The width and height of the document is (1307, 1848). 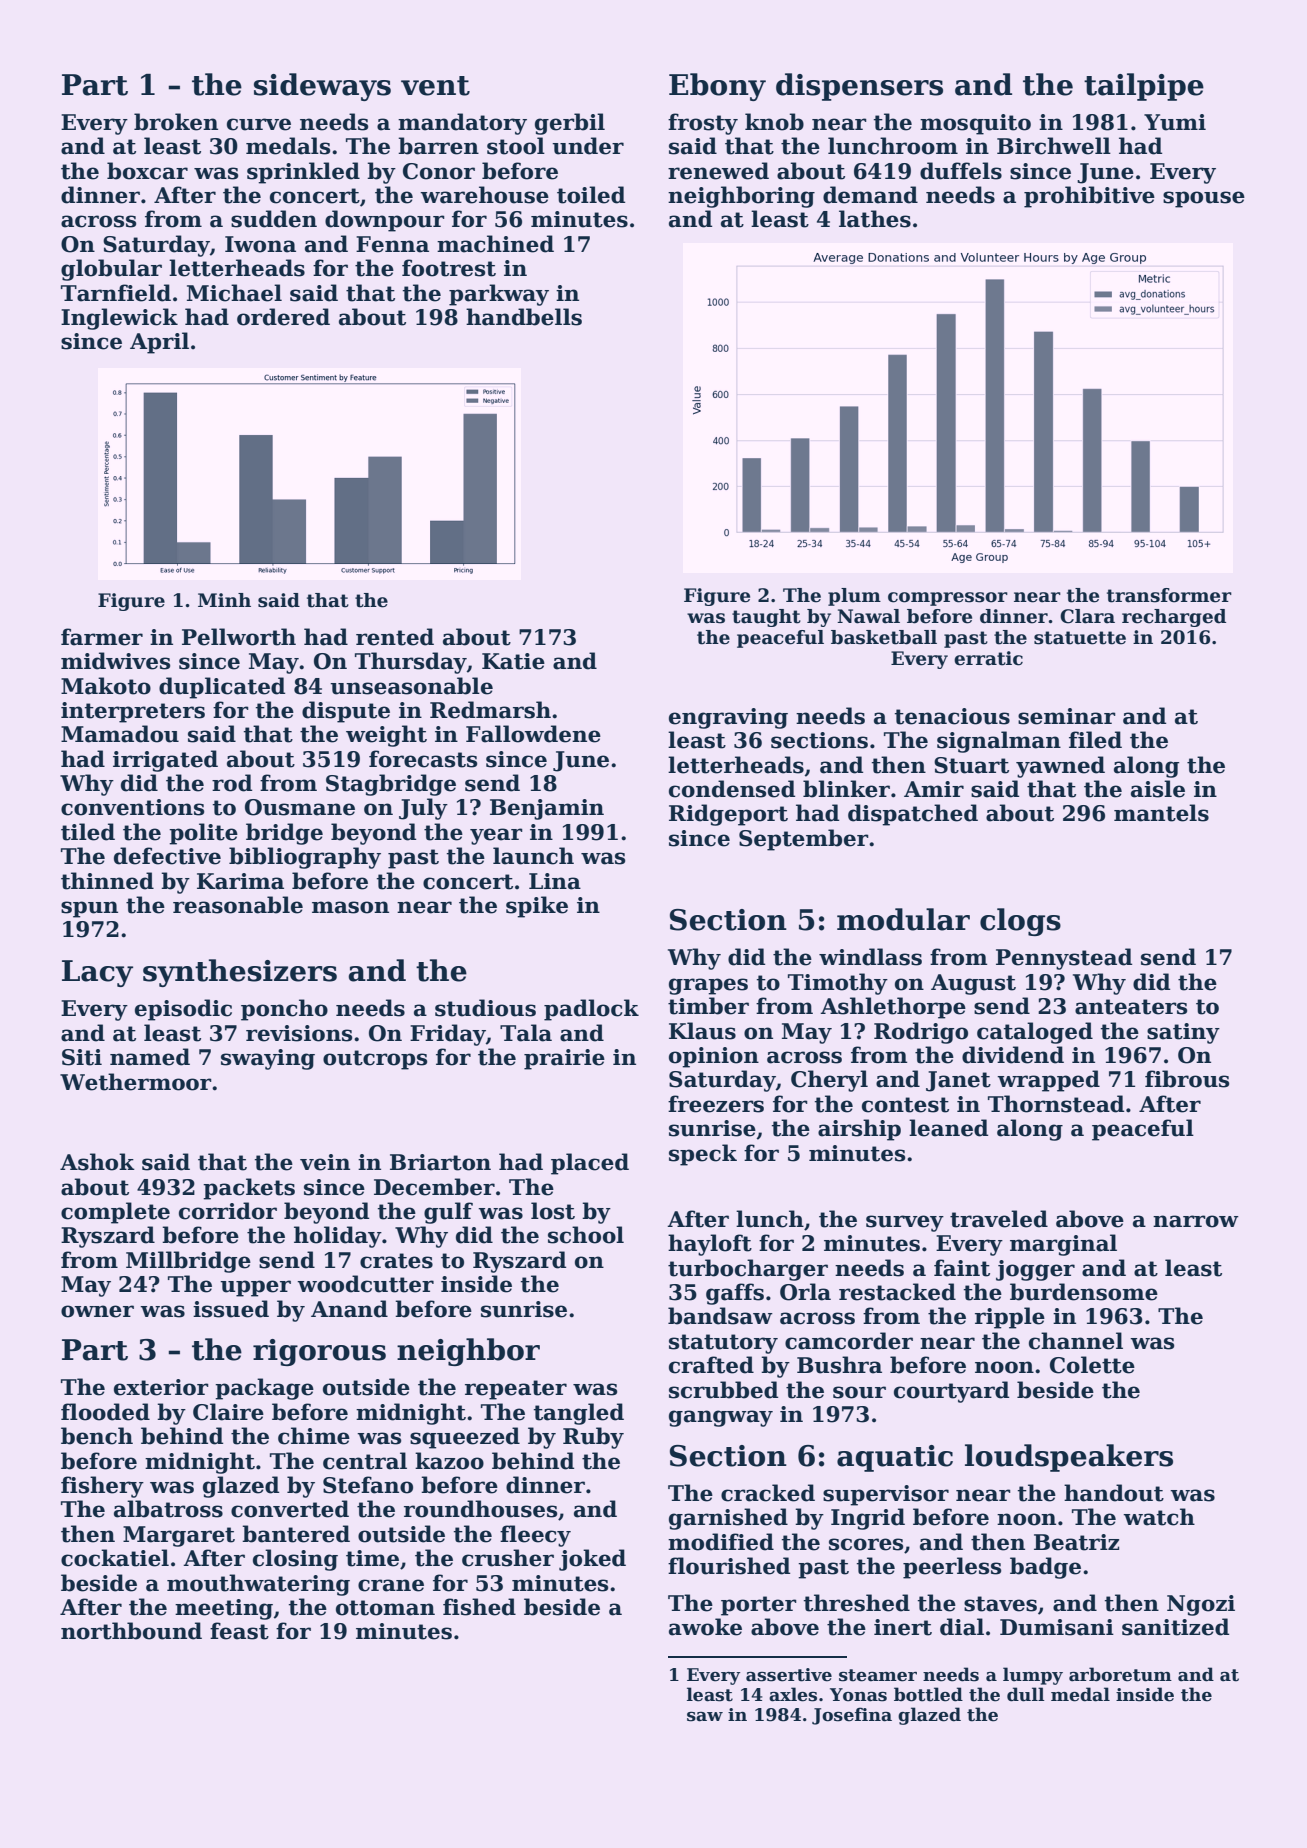 I want to click on channel, so click(x=1076, y=1341).
